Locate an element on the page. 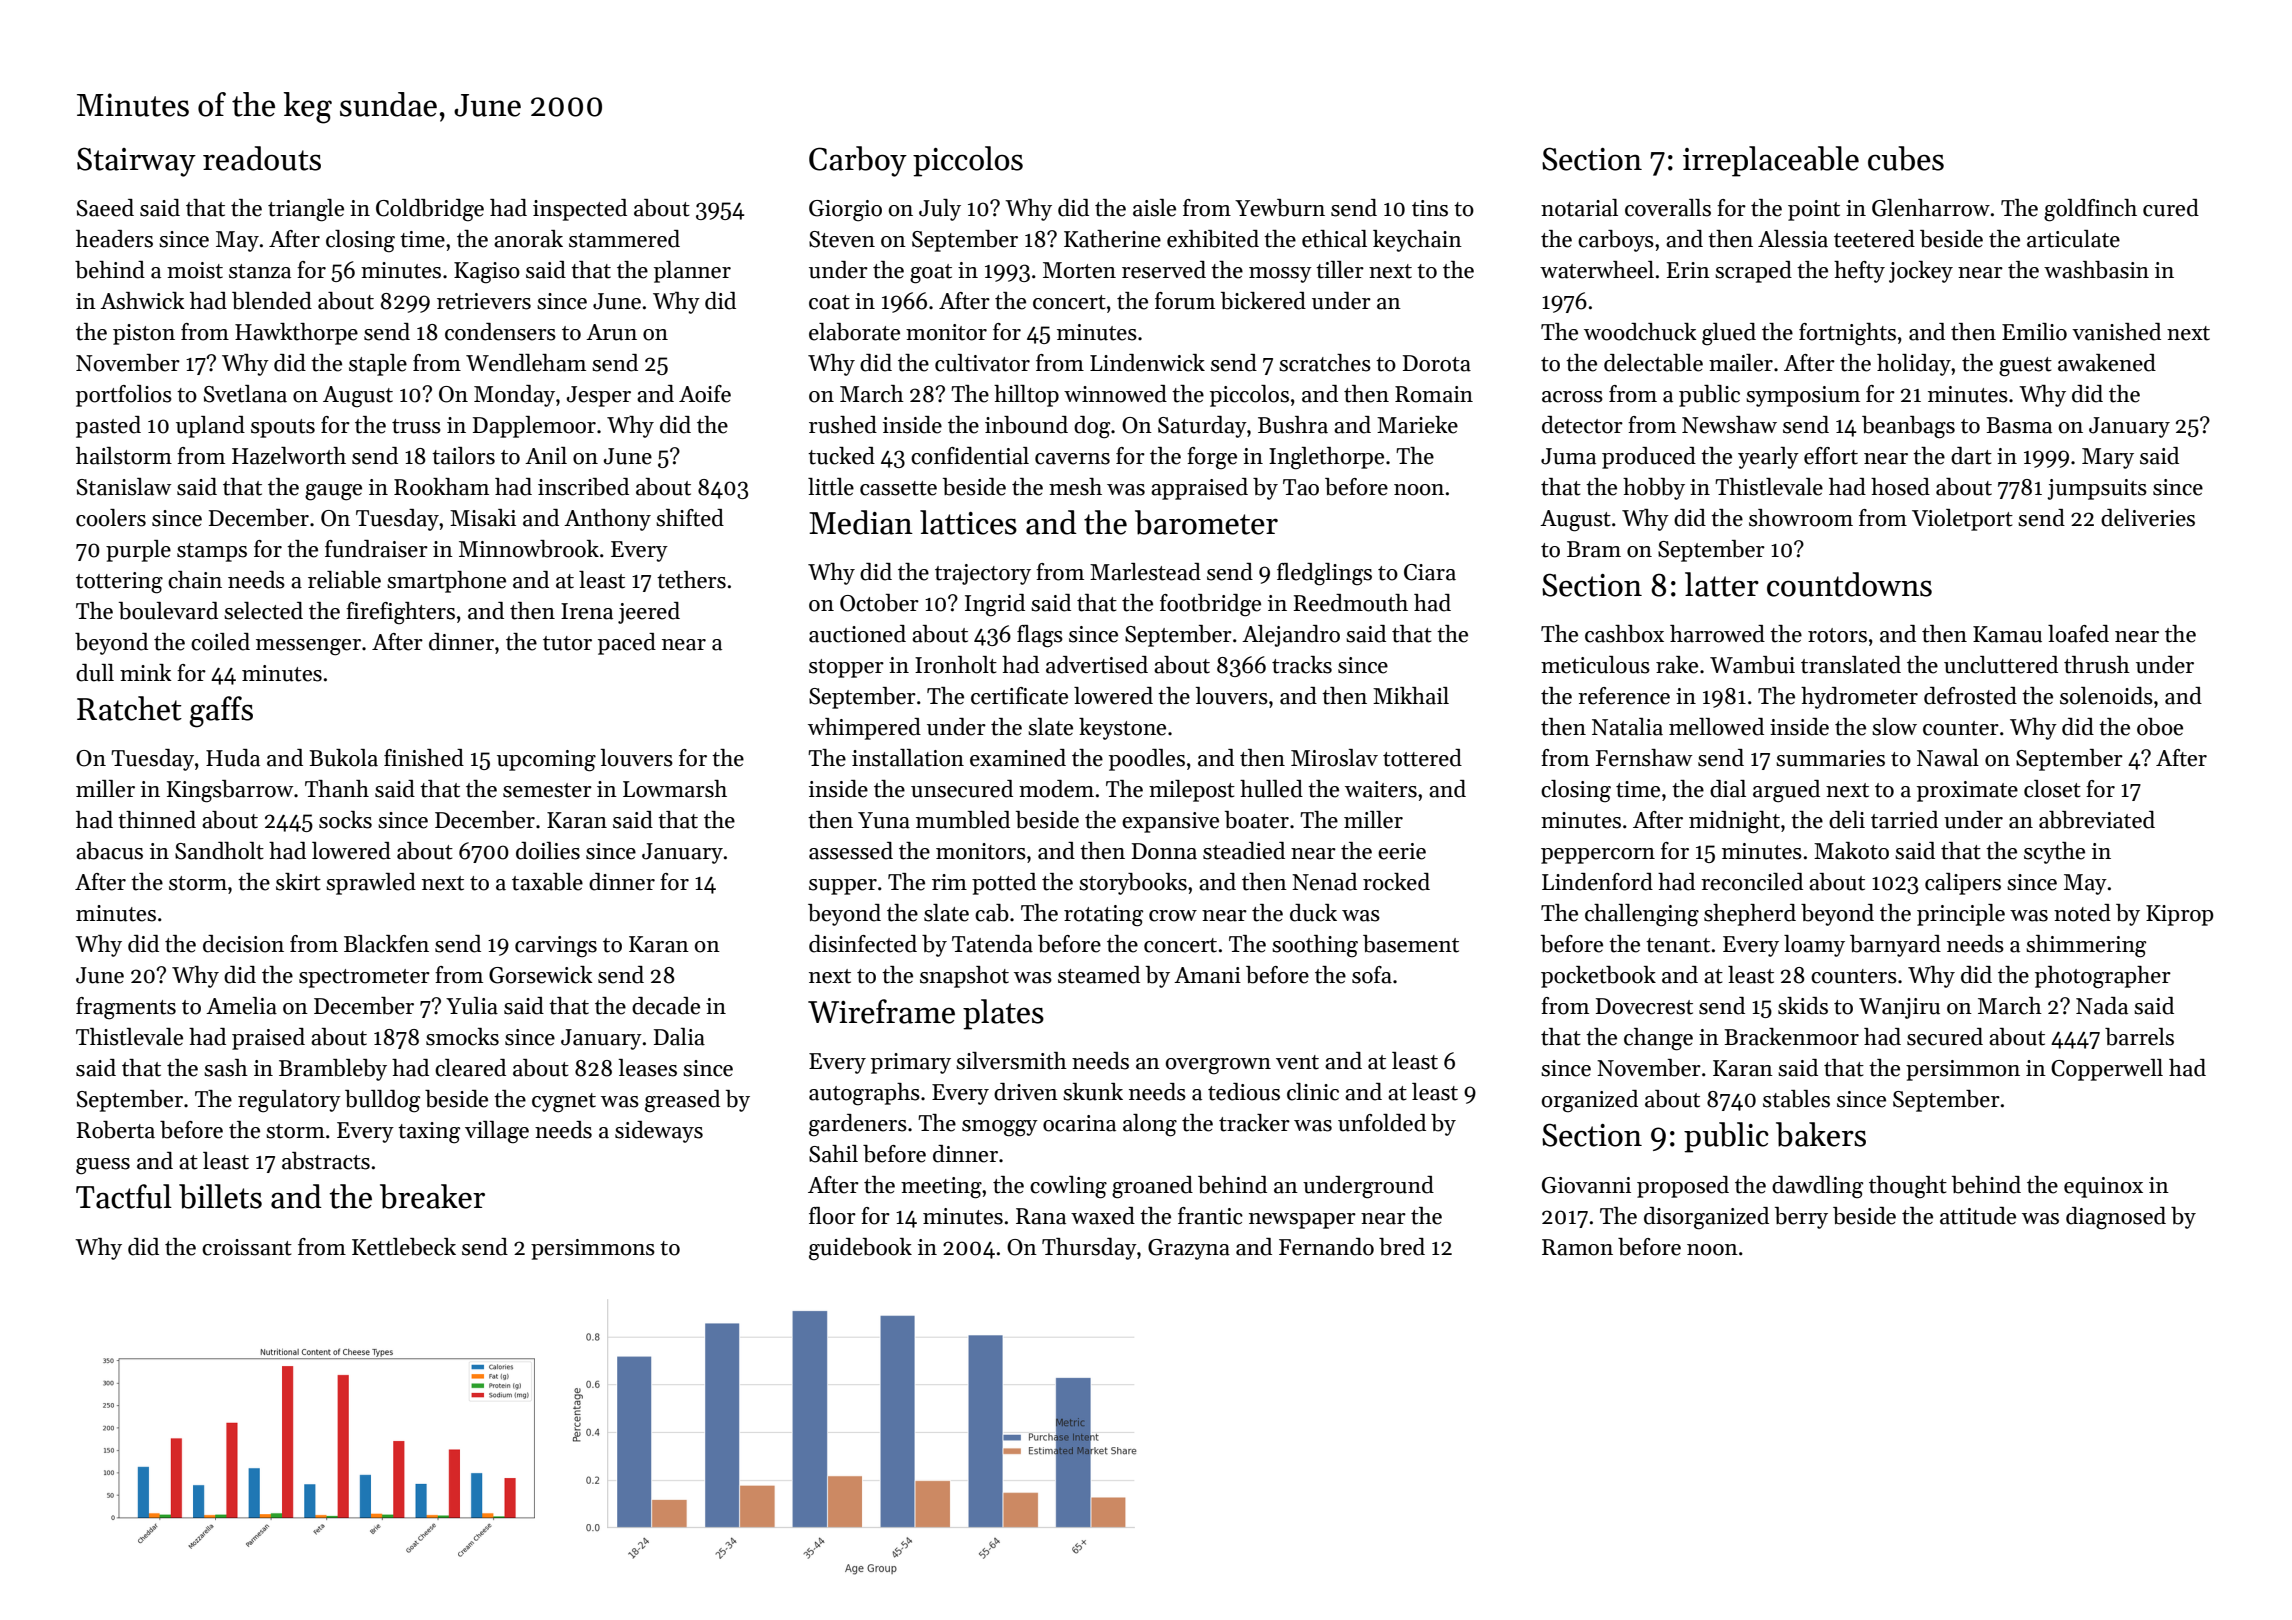  loafed is located at coordinates (2078, 634).
